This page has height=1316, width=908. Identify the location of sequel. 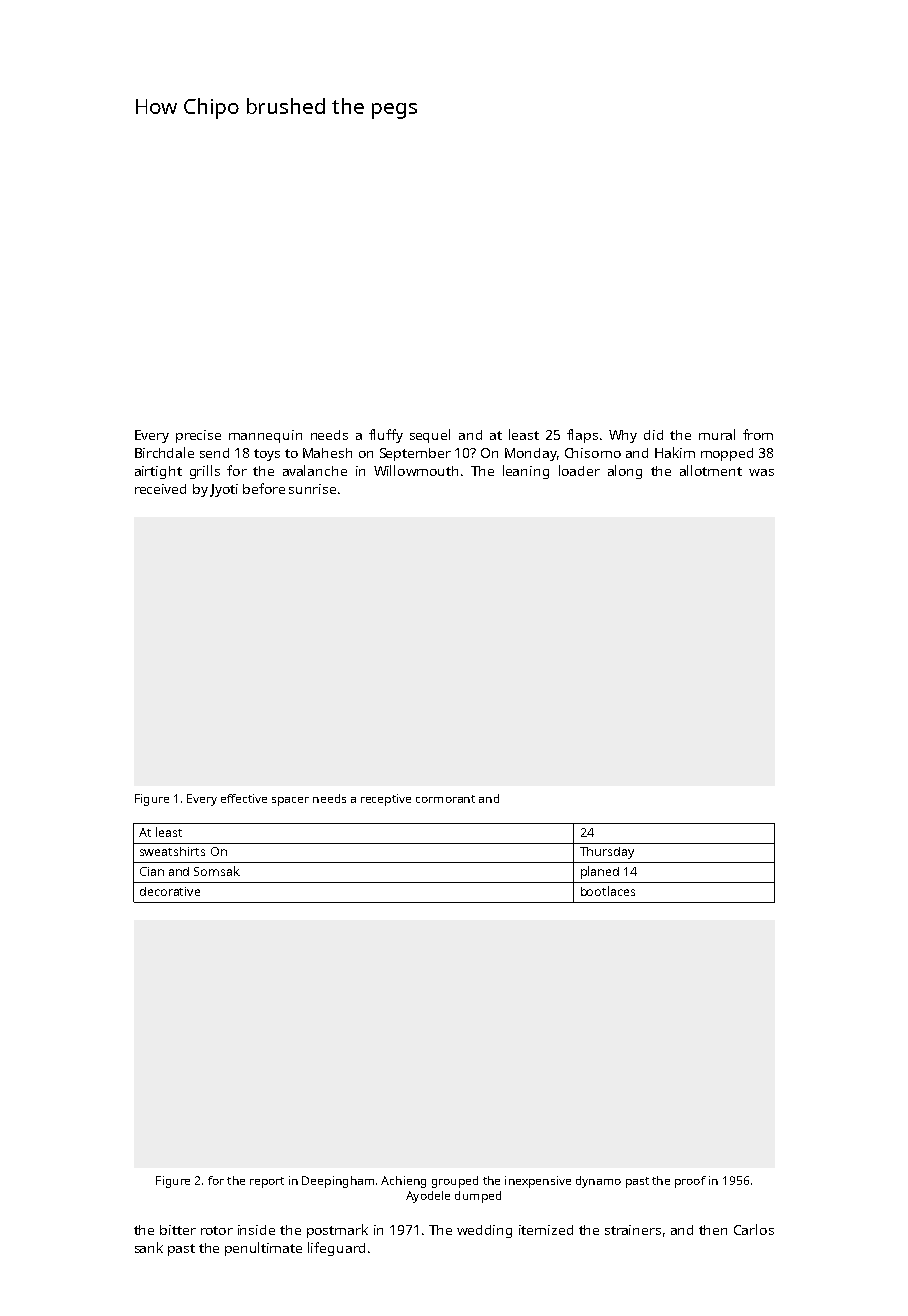
(430, 436).
